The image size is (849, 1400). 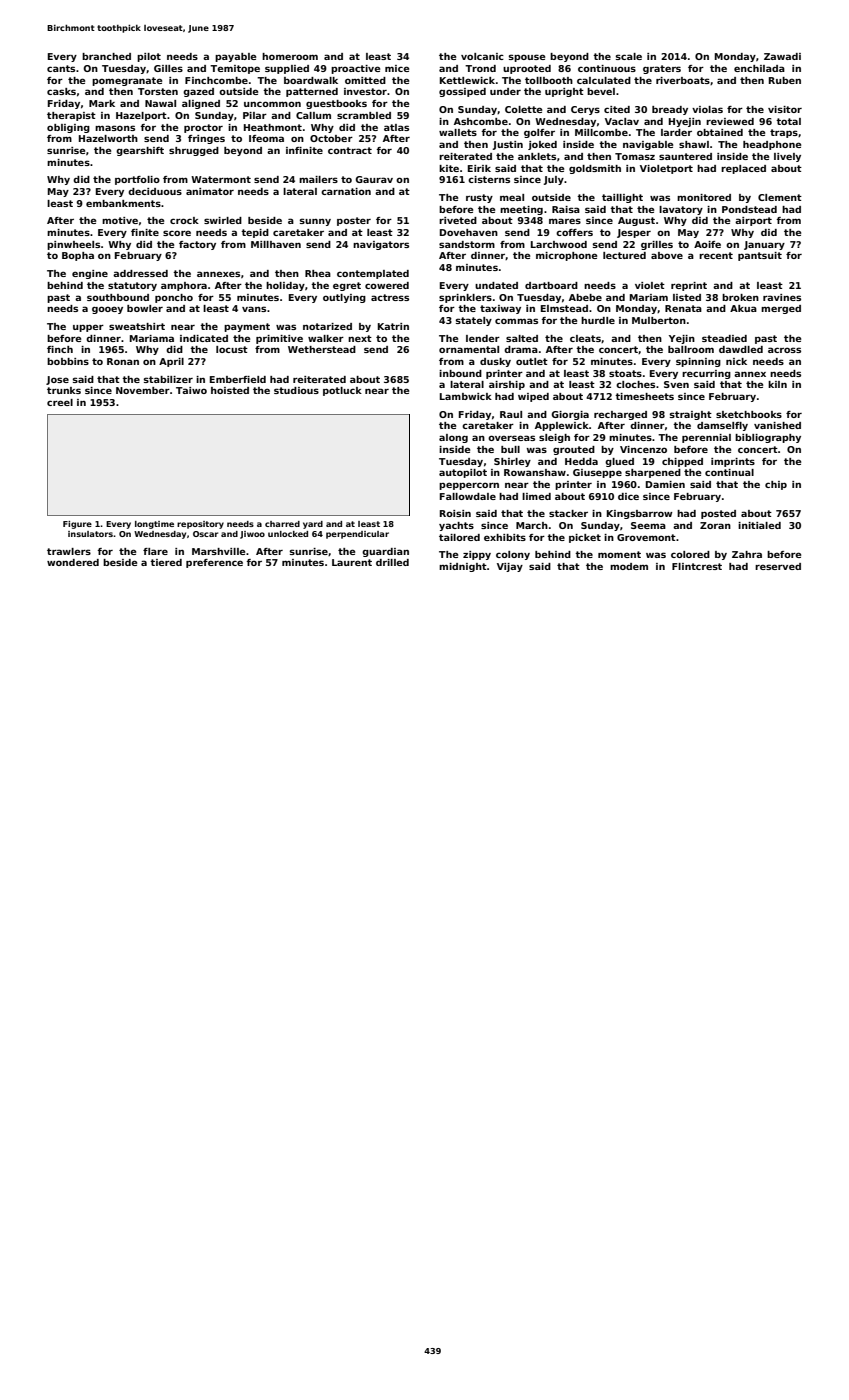 I want to click on grouted, so click(x=574, y=450).
